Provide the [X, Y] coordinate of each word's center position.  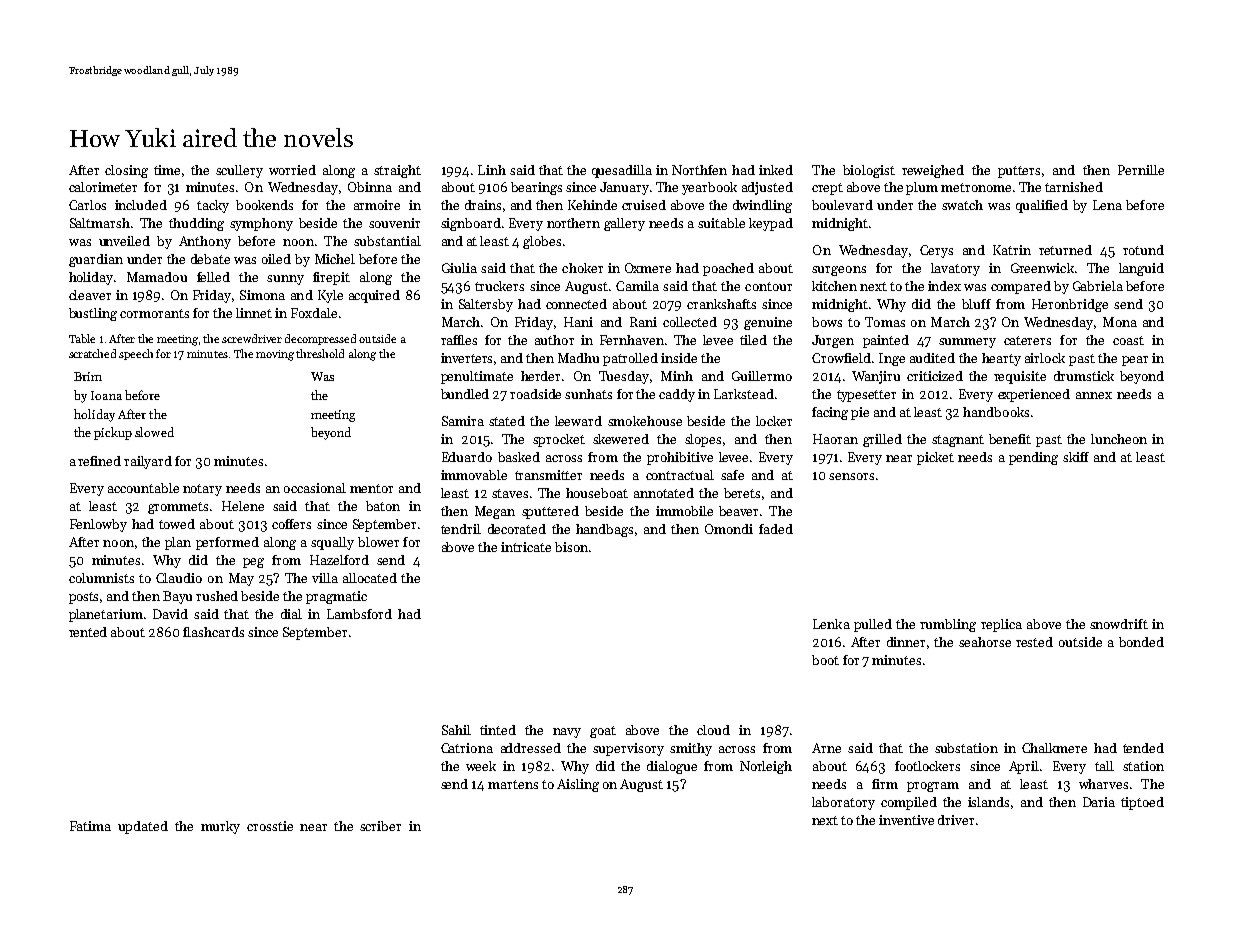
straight [397, 171]
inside [679, 358]
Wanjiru [876, 377]
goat [603, 732]
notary [202, 490]
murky [220, 827]
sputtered [550, 512]
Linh [492, 170]
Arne [826, 748]
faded [776, 529]
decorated [517, 529]
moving [275, 355]
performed [227, 543]
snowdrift [1119, 624]
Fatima [90, 826]
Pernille [1141, 170]
